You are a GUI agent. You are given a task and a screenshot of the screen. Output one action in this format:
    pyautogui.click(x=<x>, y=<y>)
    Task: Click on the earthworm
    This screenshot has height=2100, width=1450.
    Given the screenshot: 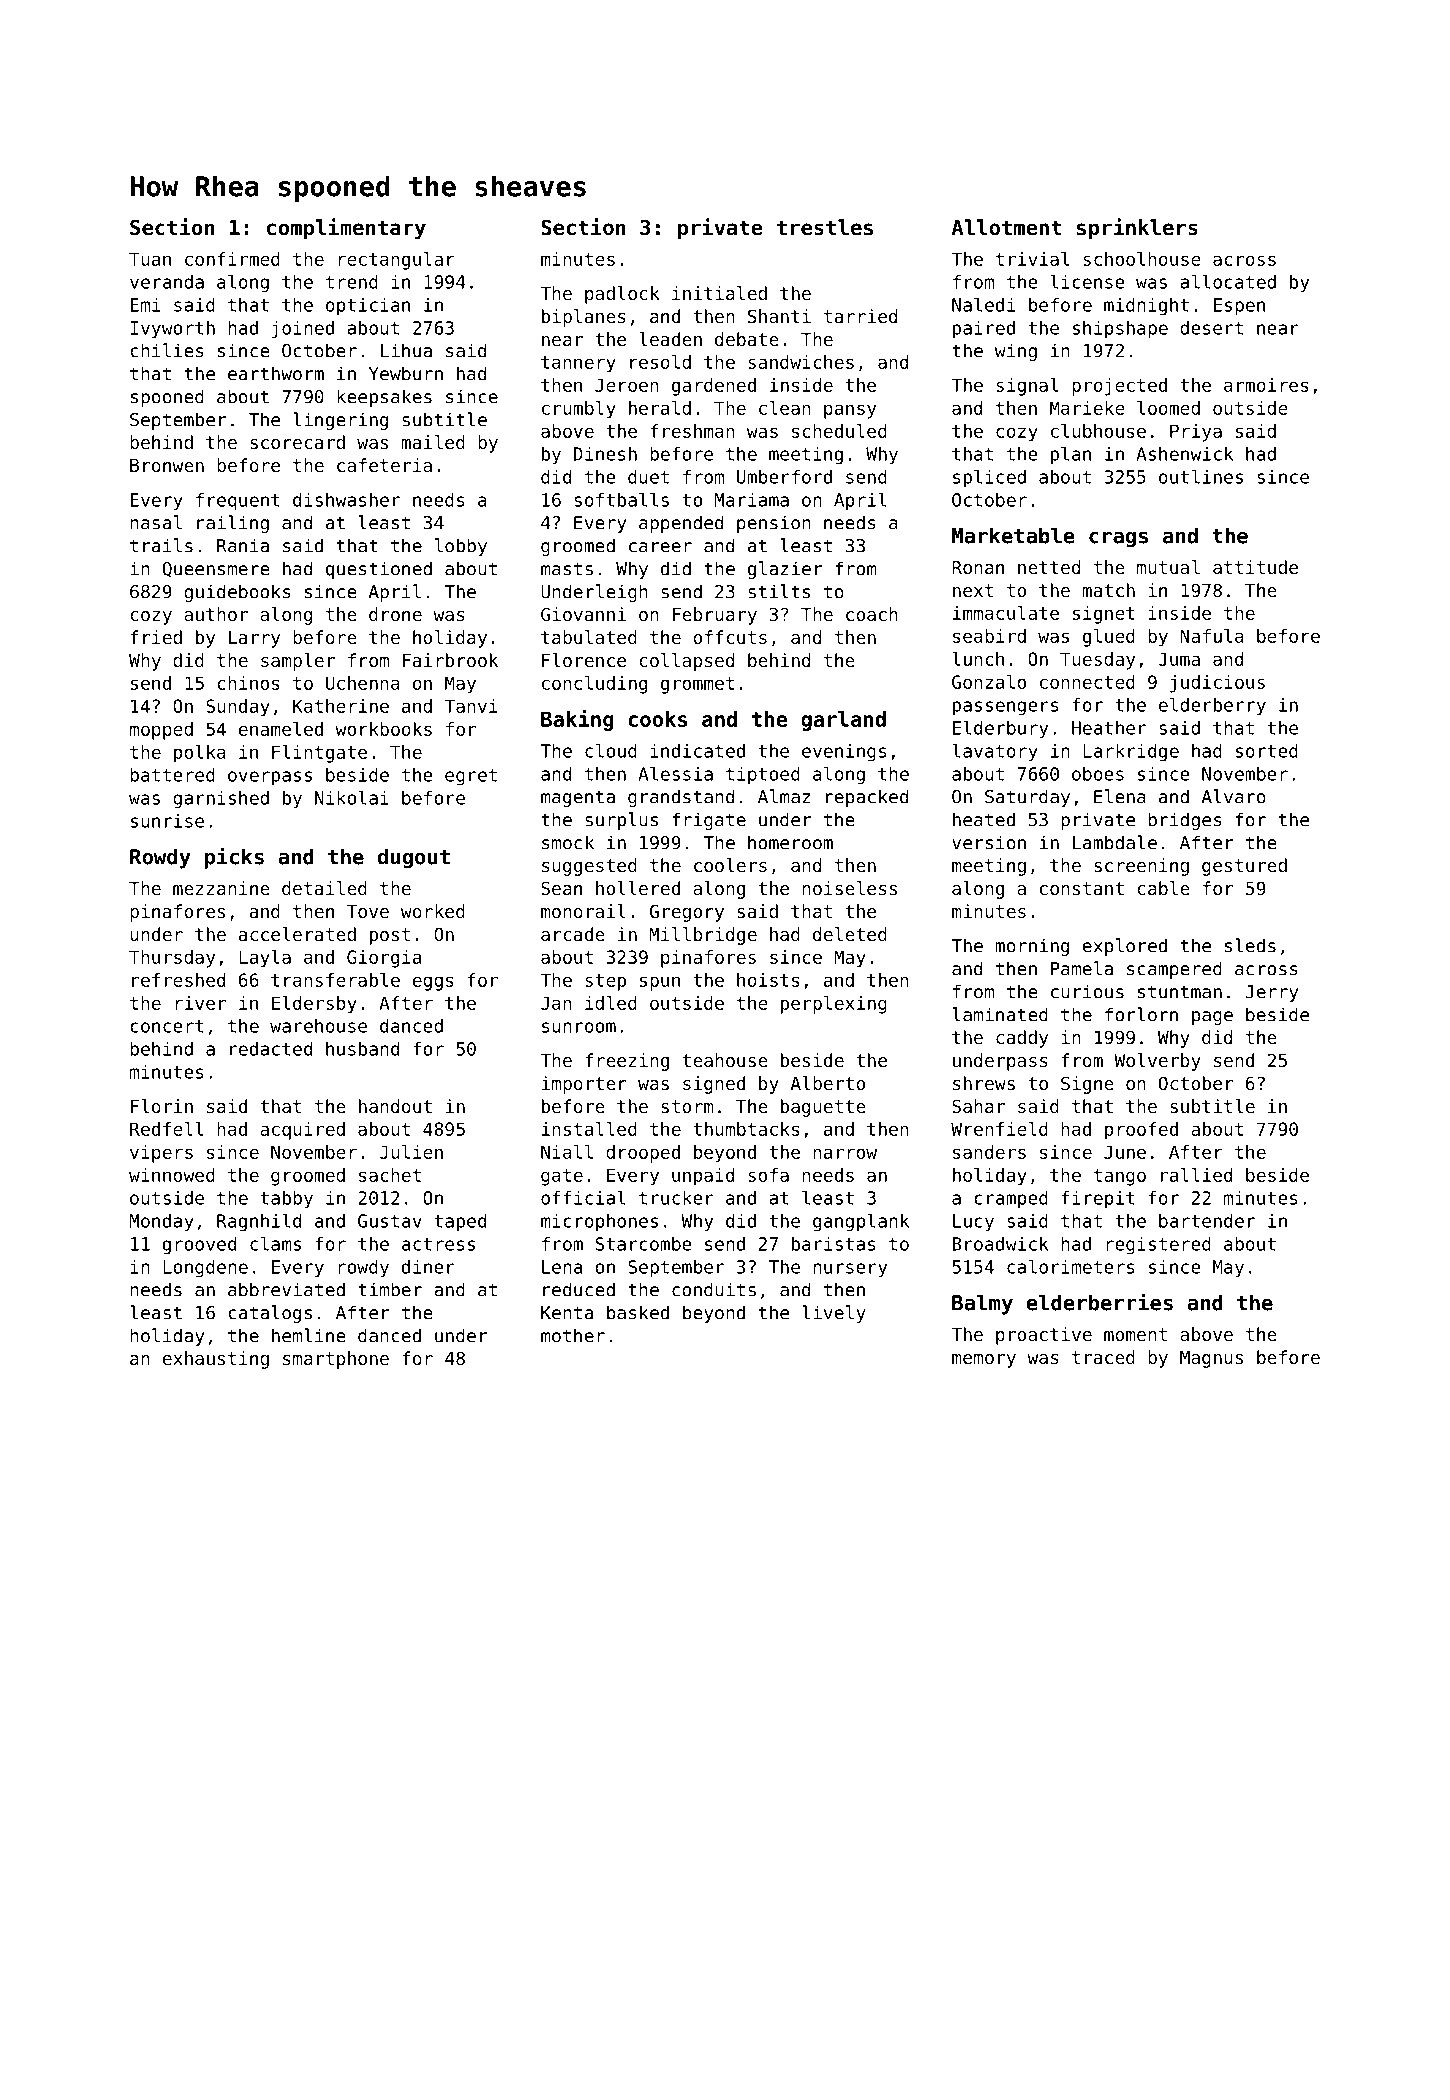 What is the action you would take?
    pyautogui.click(x=276, y=373)
